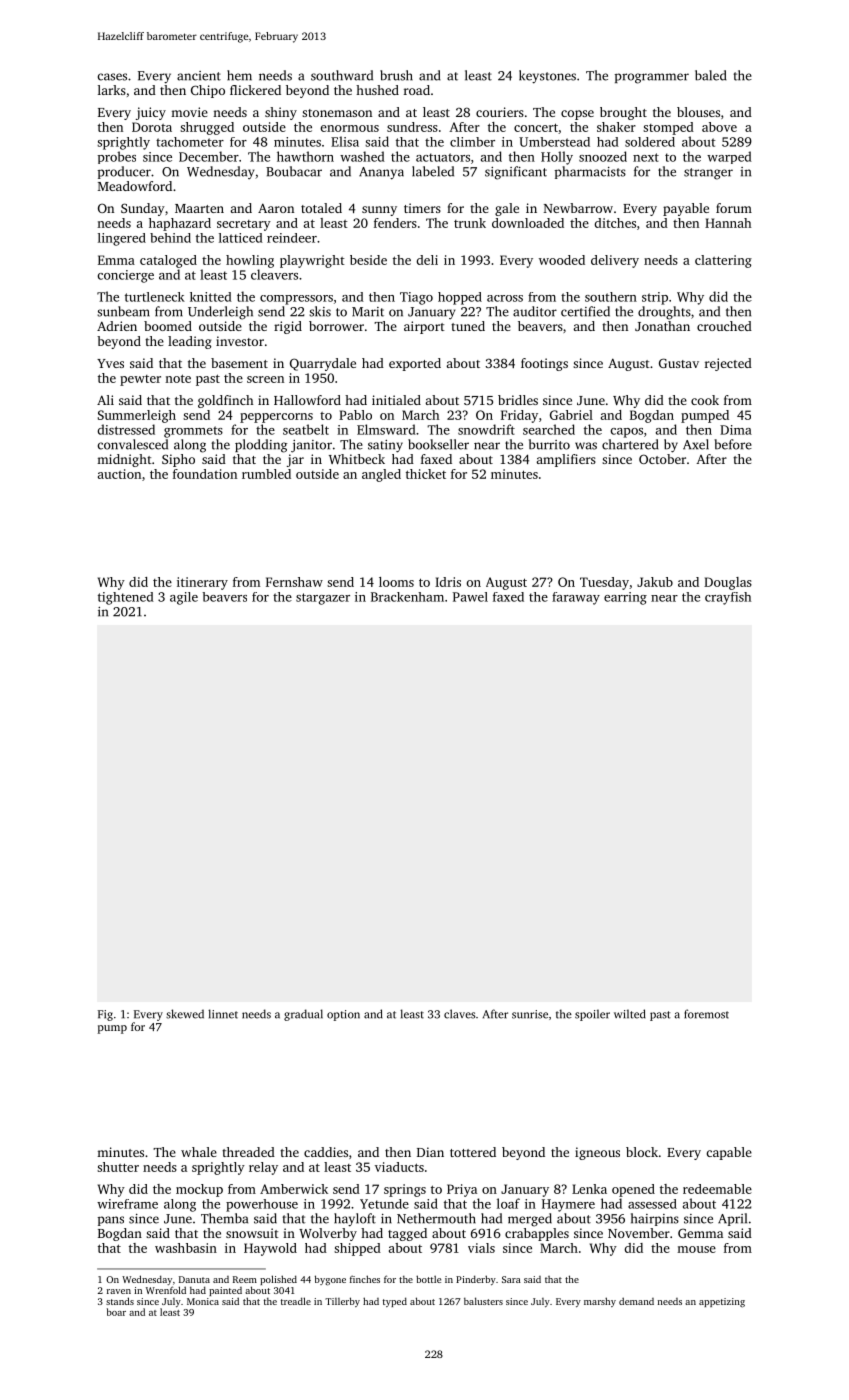  I want to click on Pawel, so click(470, 597).
